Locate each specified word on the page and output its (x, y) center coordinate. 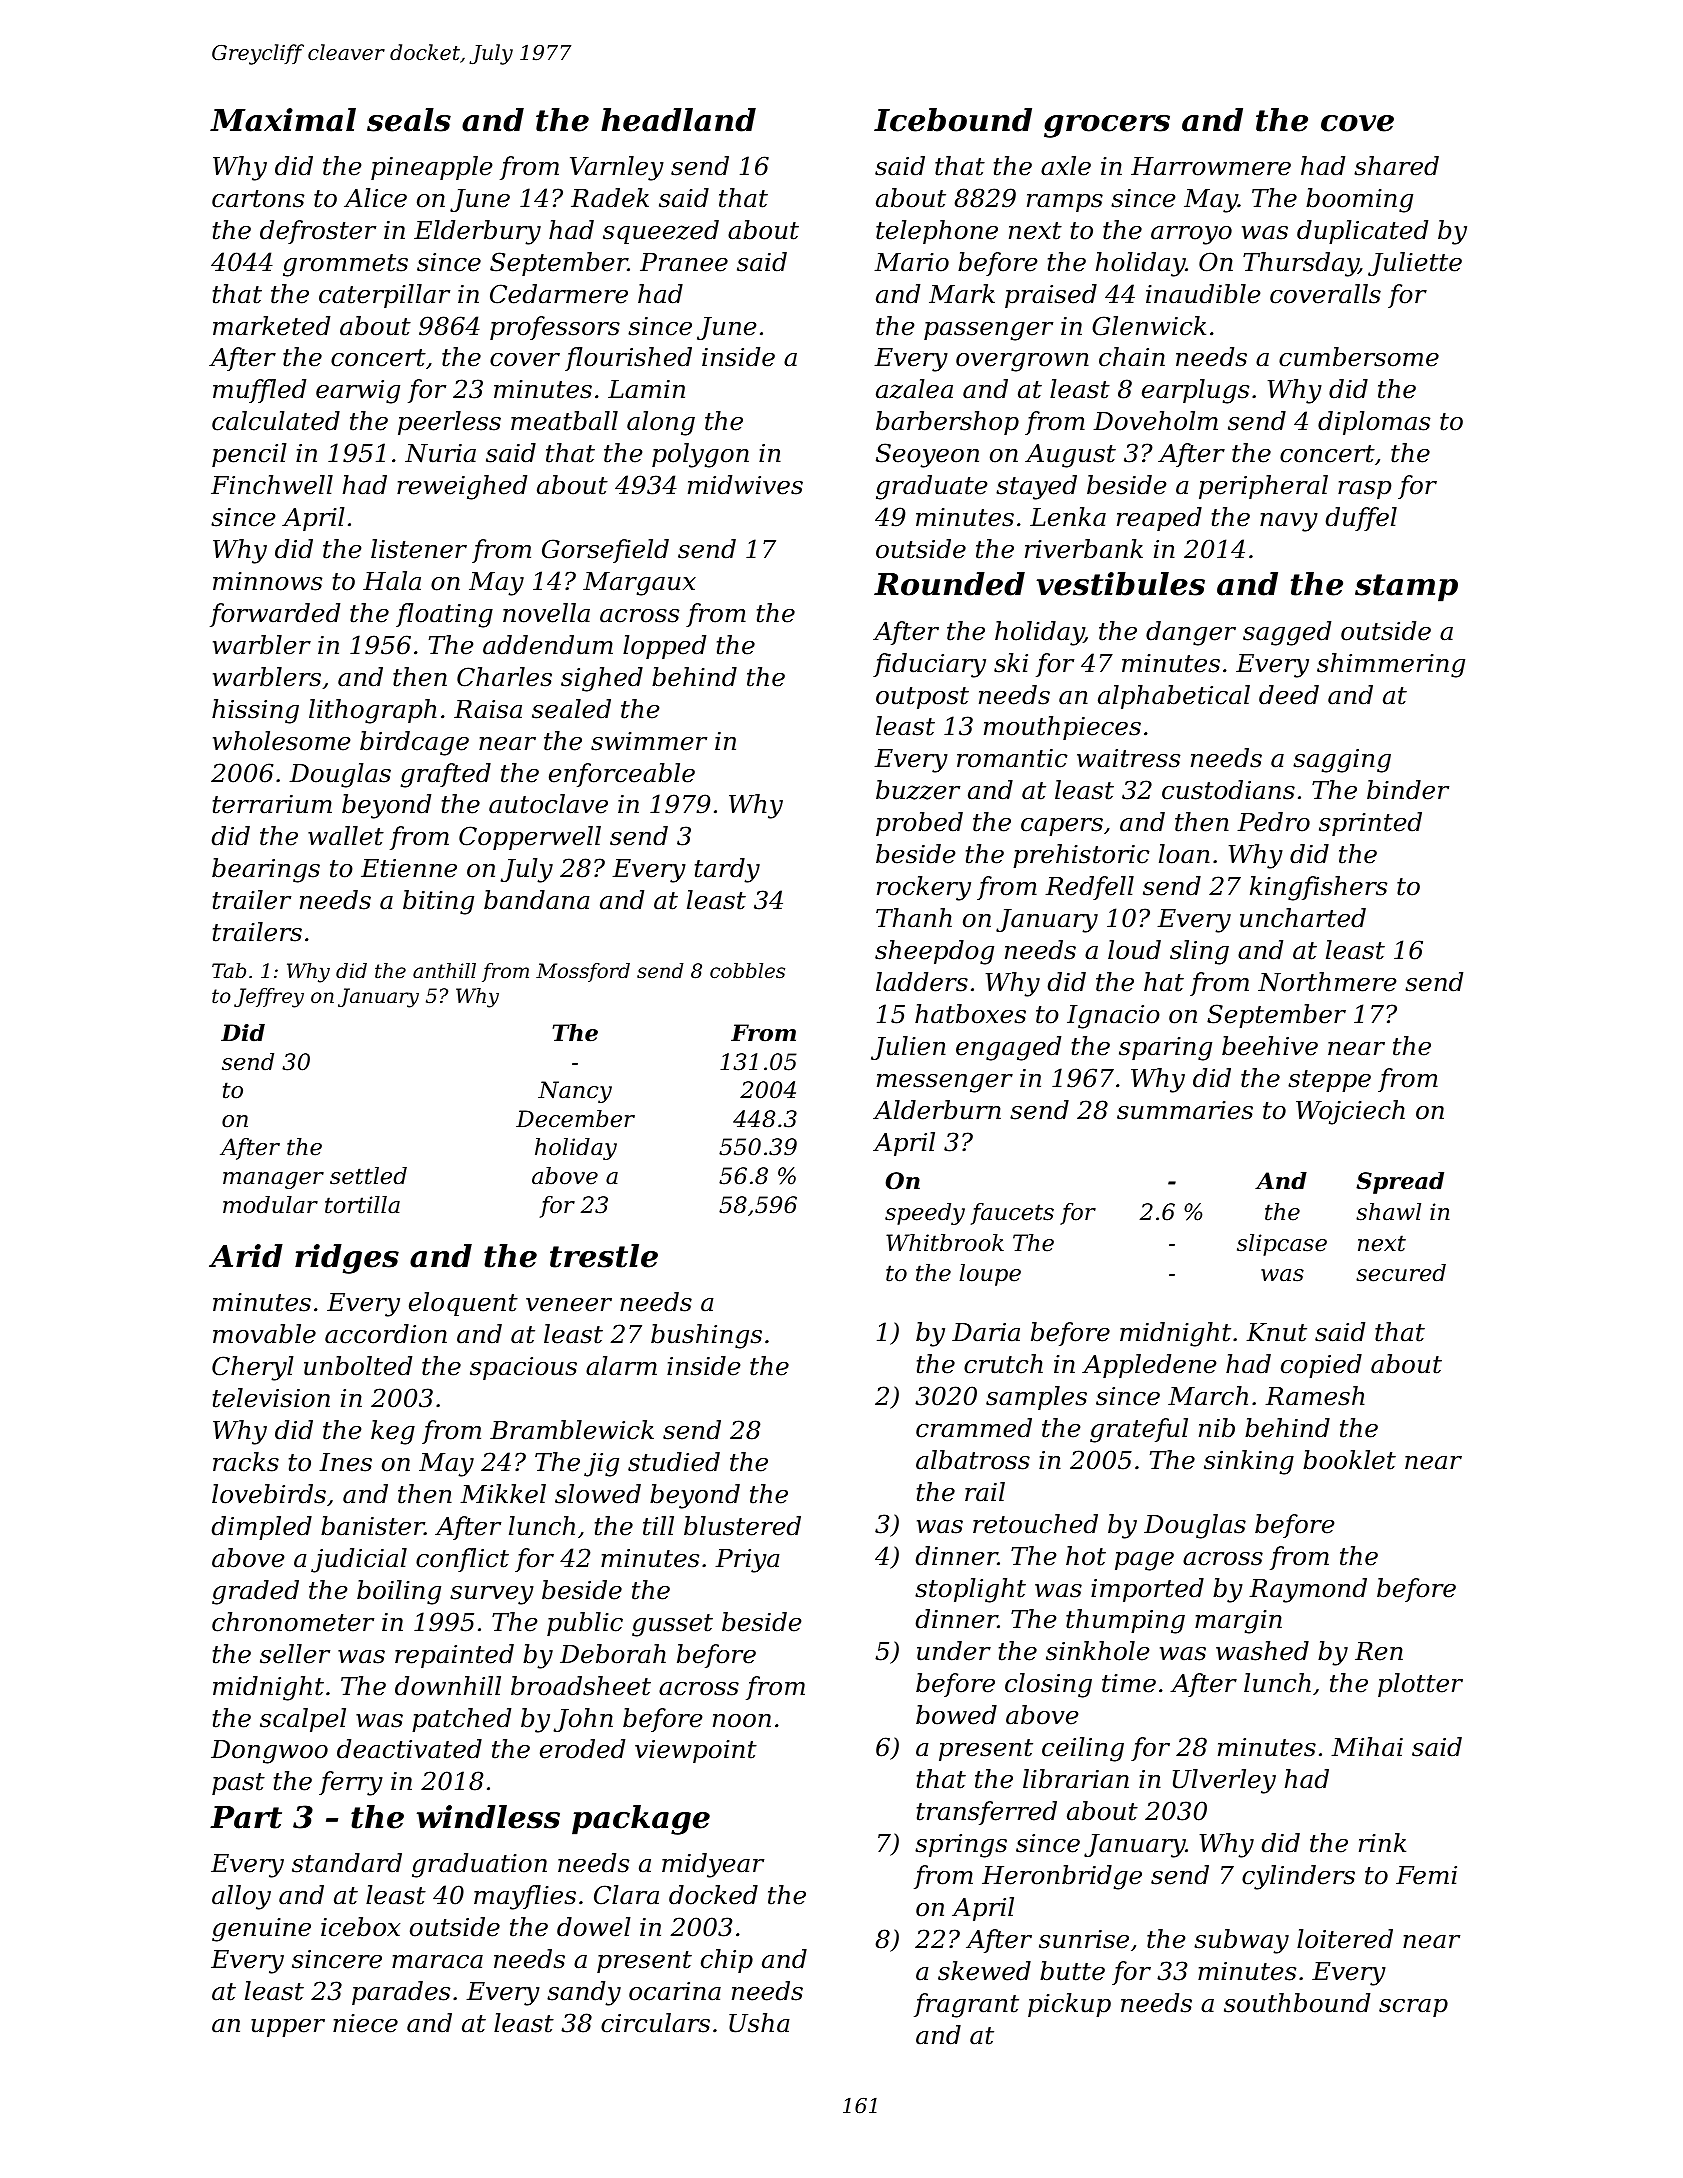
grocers (1107, 126)
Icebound (953, 120)
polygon (700, 455)
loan (1184, 854)
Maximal (283, 120)
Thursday (1301, 264)
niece (365, 2023)
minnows (267, 581)
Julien (908, 1048)
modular (270, 1205)
